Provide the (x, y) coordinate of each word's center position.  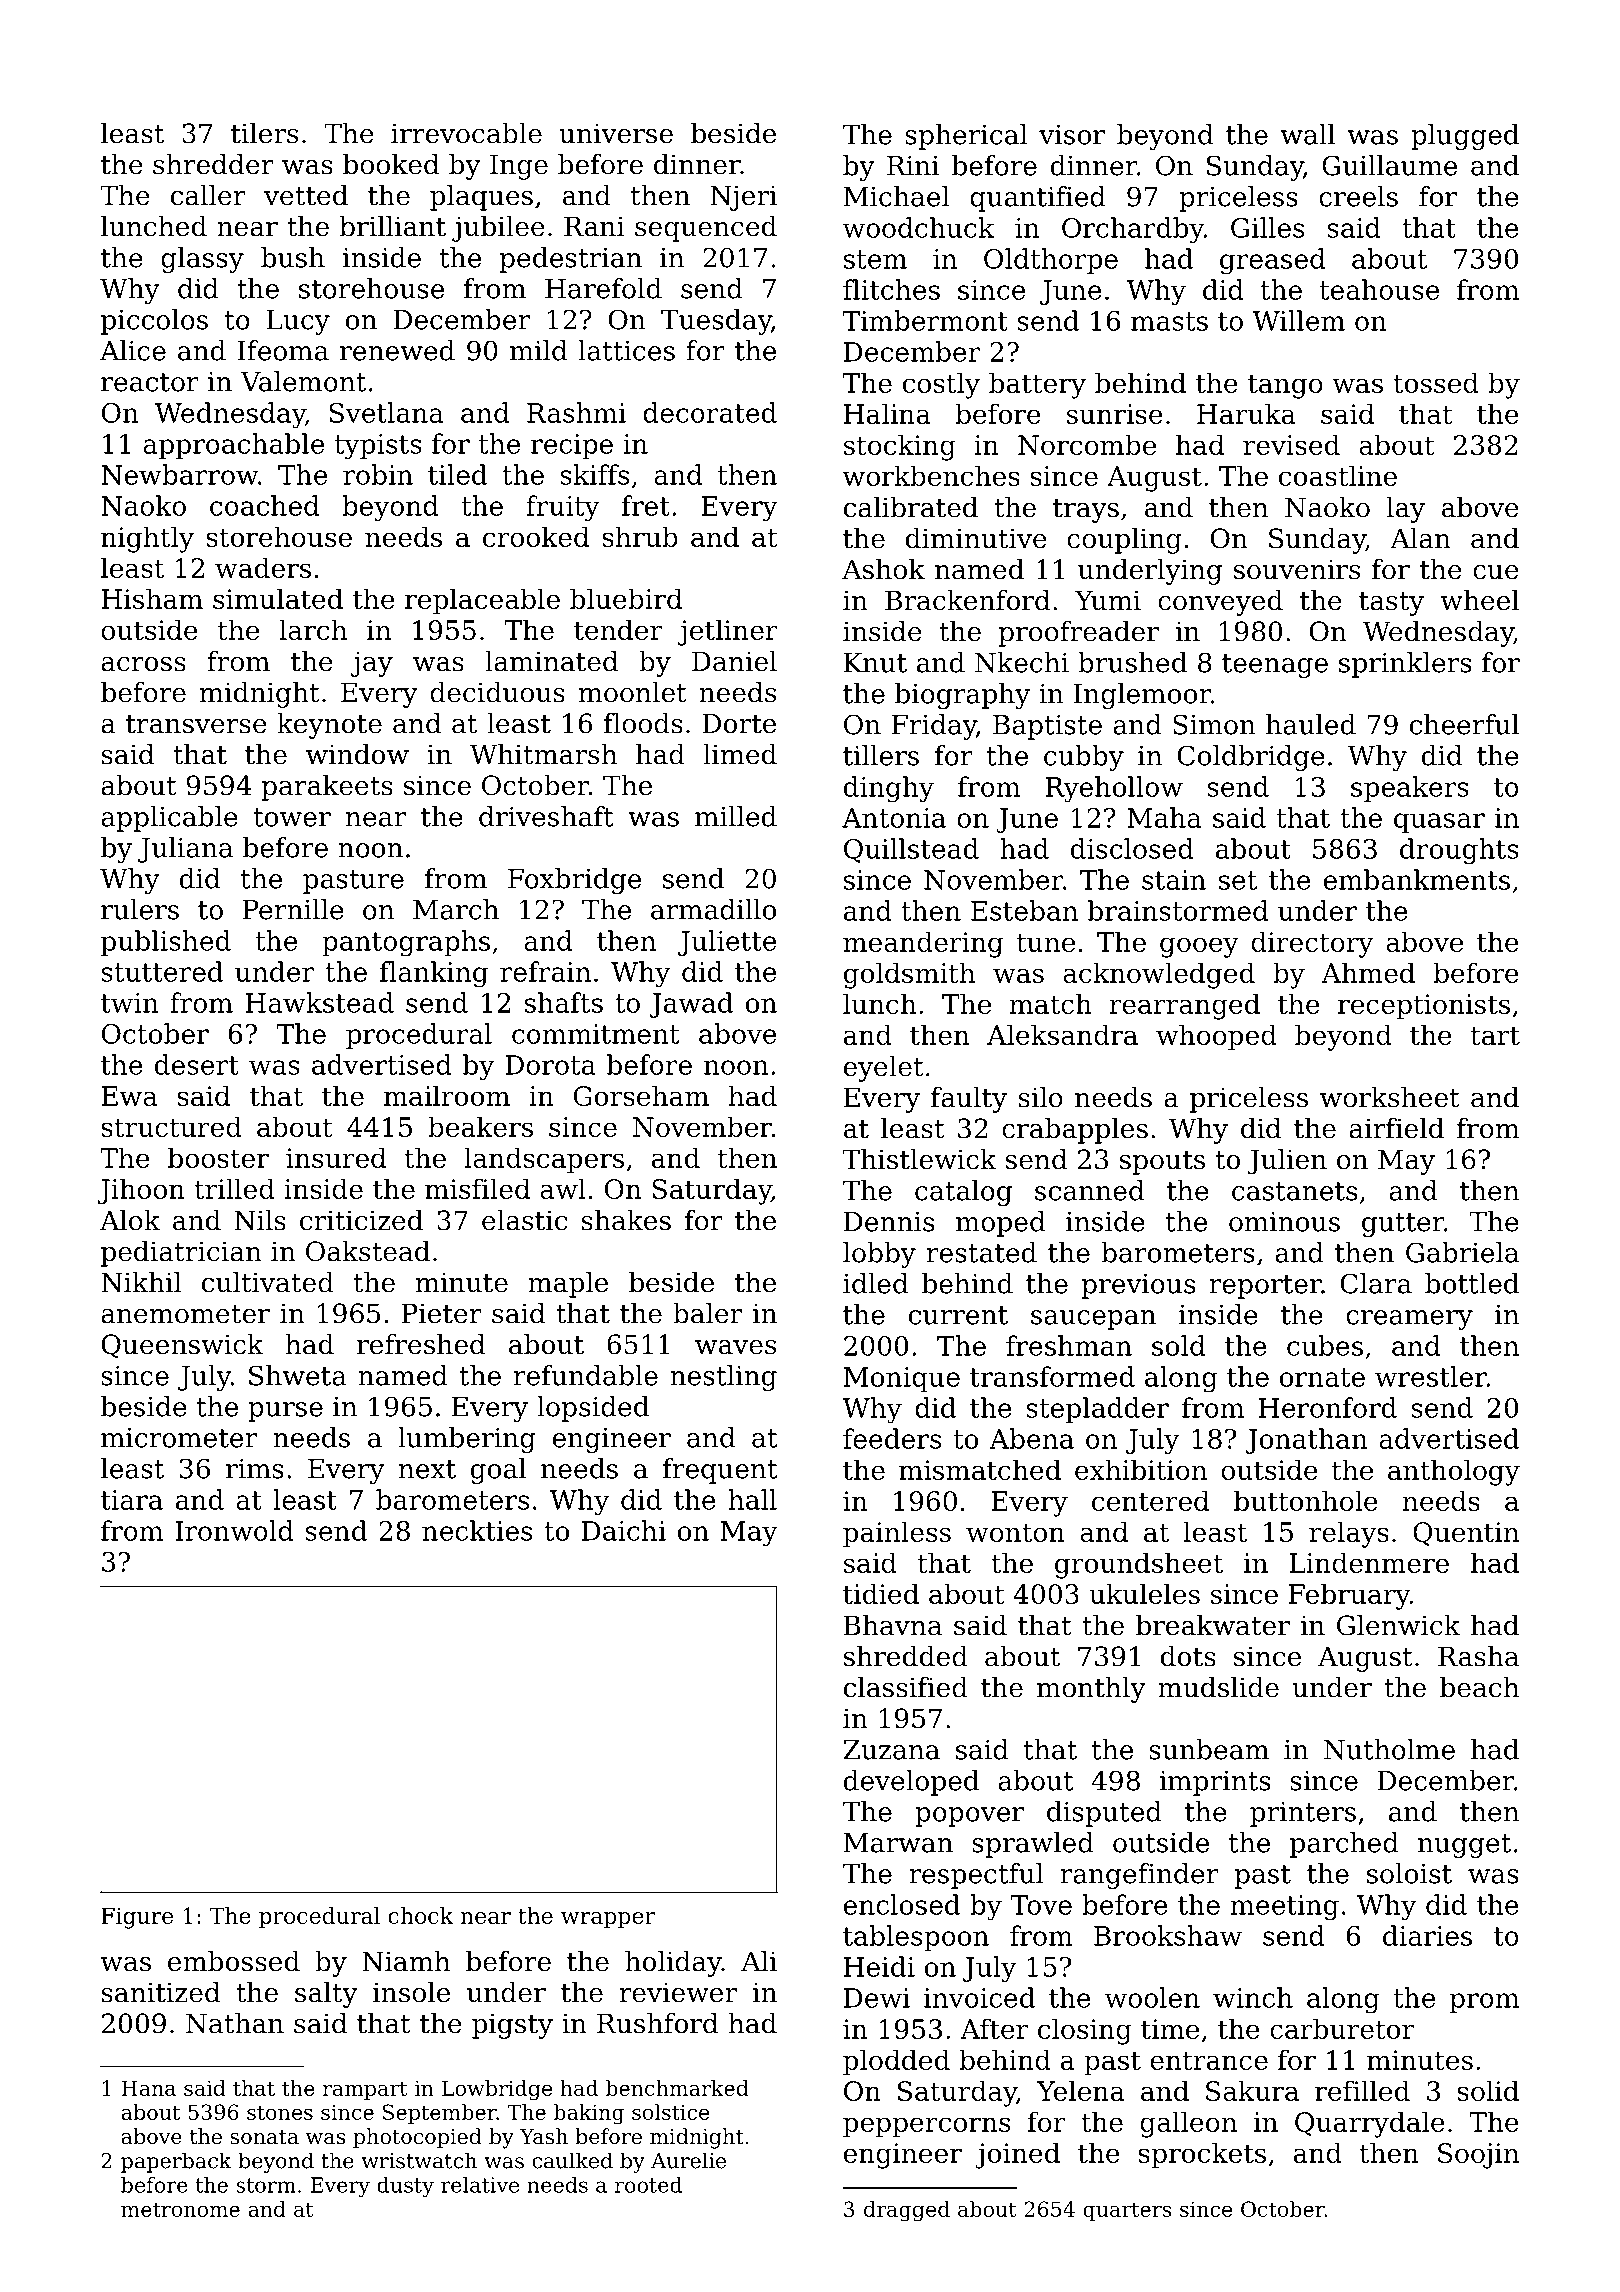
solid (1488, 2090)
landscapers (544, 1160)
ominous (1284, 1222)
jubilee (498, 229)
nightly (147, 539)
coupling (1124, 541)
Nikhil (141, 1282)
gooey (1199, 947)
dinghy (889, 789)
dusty (405, 2187)
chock (420, 1915)
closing (1085, 2031)
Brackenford (967, 600)
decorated (710, 412)
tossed (1436, 382)
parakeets (327, 788)
